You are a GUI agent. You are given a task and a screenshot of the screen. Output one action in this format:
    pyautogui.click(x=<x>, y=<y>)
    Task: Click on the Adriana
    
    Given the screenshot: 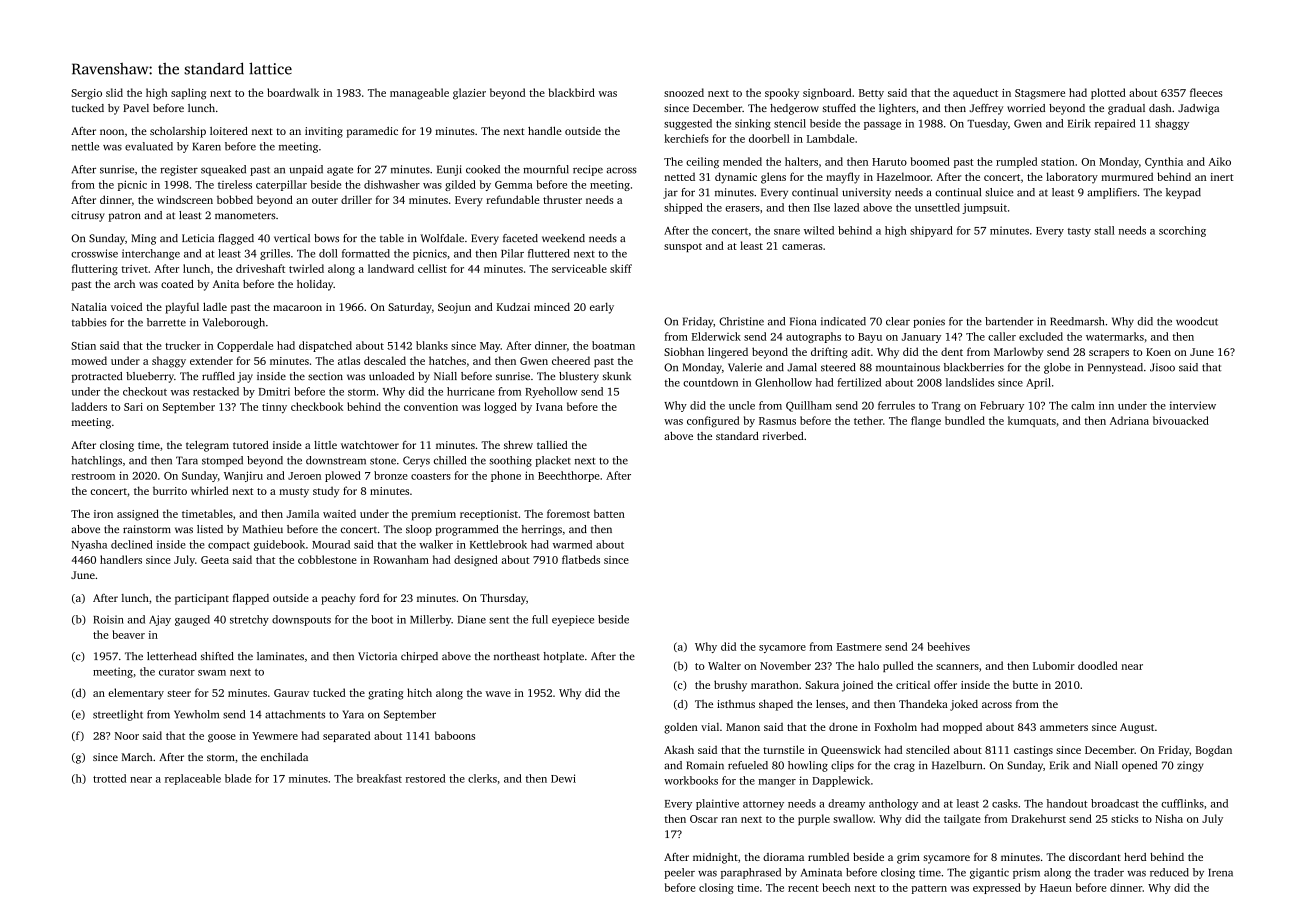 What is the action you would take?
    pyautogui.click(x=1129, y=420)
